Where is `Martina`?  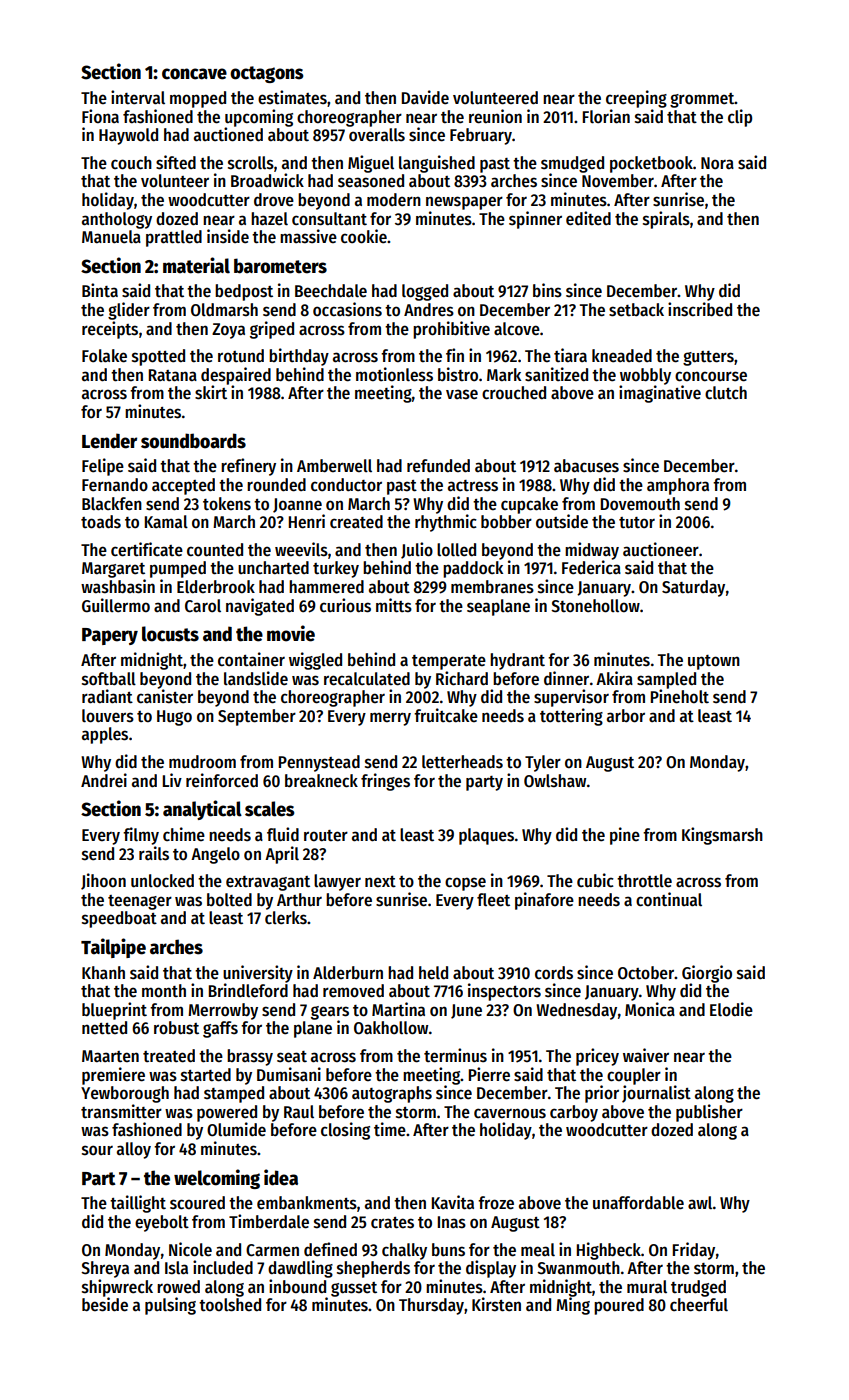 Martina is located at coordinates (398, 1009).
